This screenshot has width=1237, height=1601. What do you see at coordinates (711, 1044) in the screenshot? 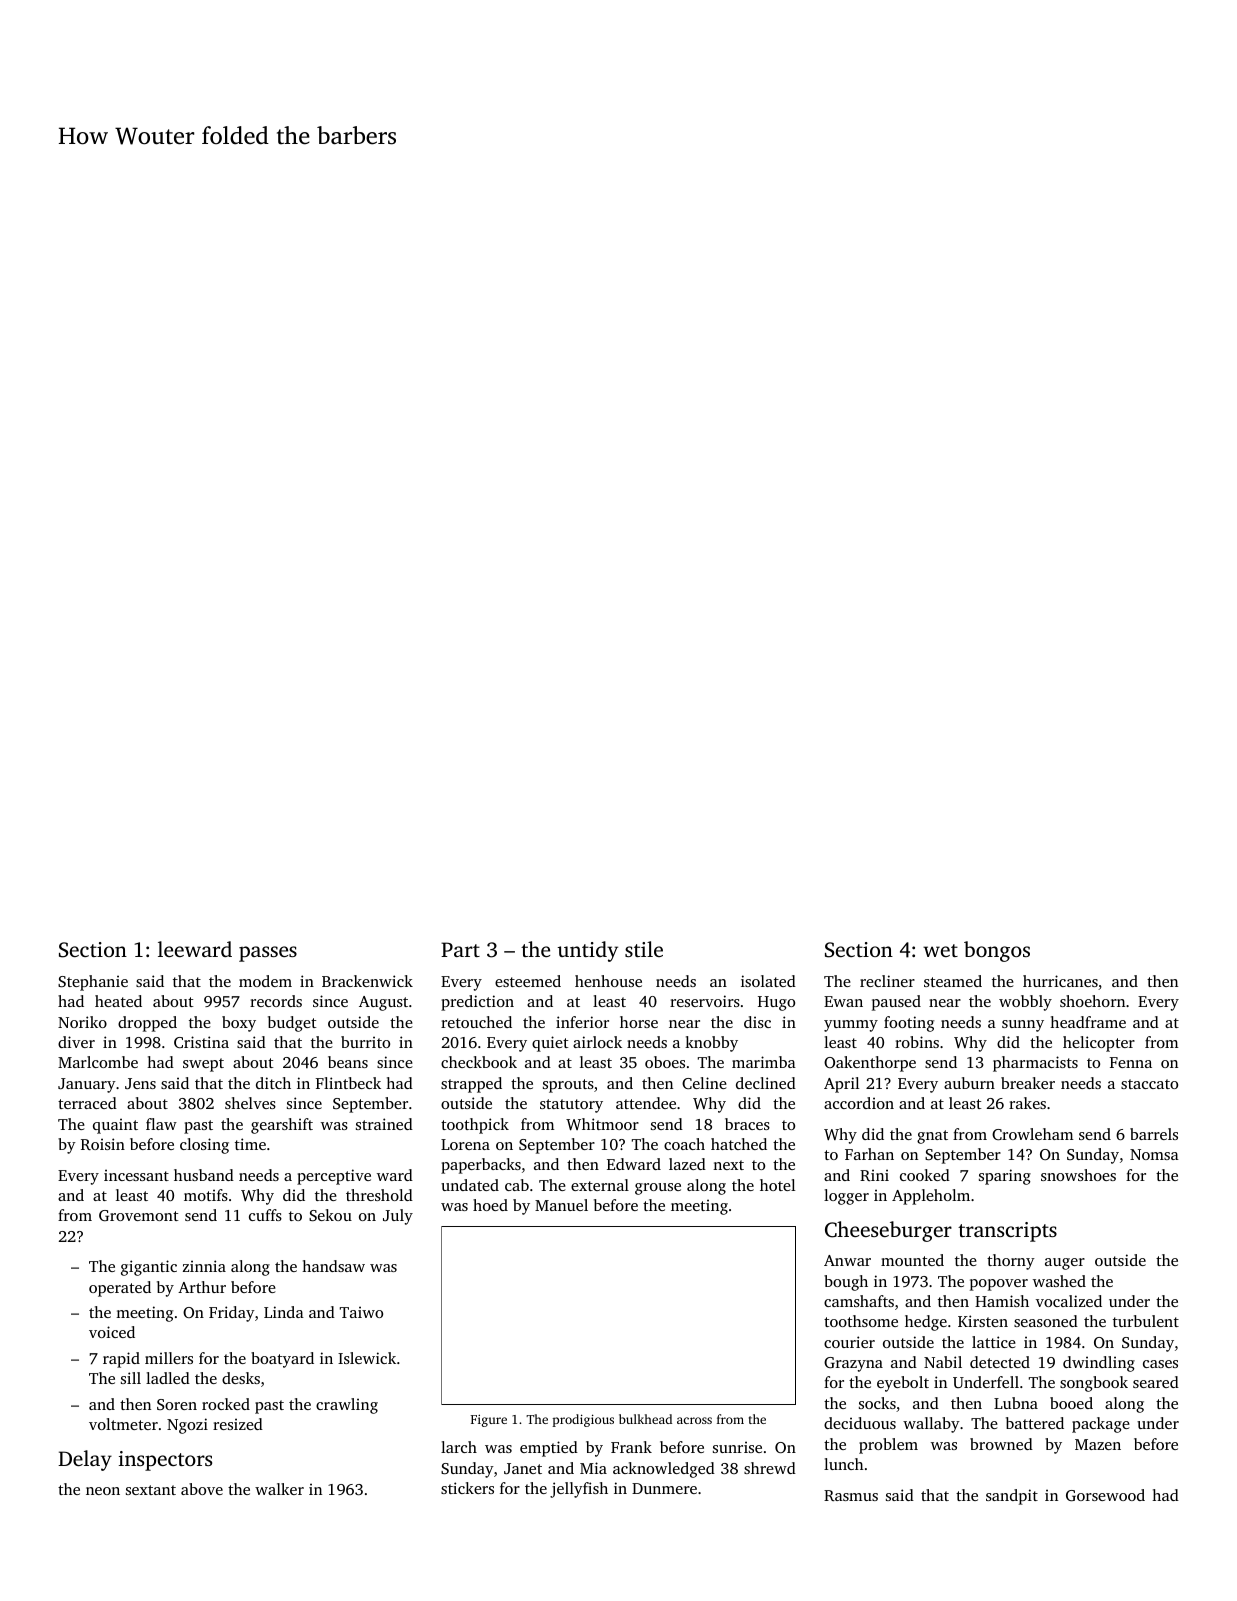
I see `knobby` at bounding box center [711, 1044].
